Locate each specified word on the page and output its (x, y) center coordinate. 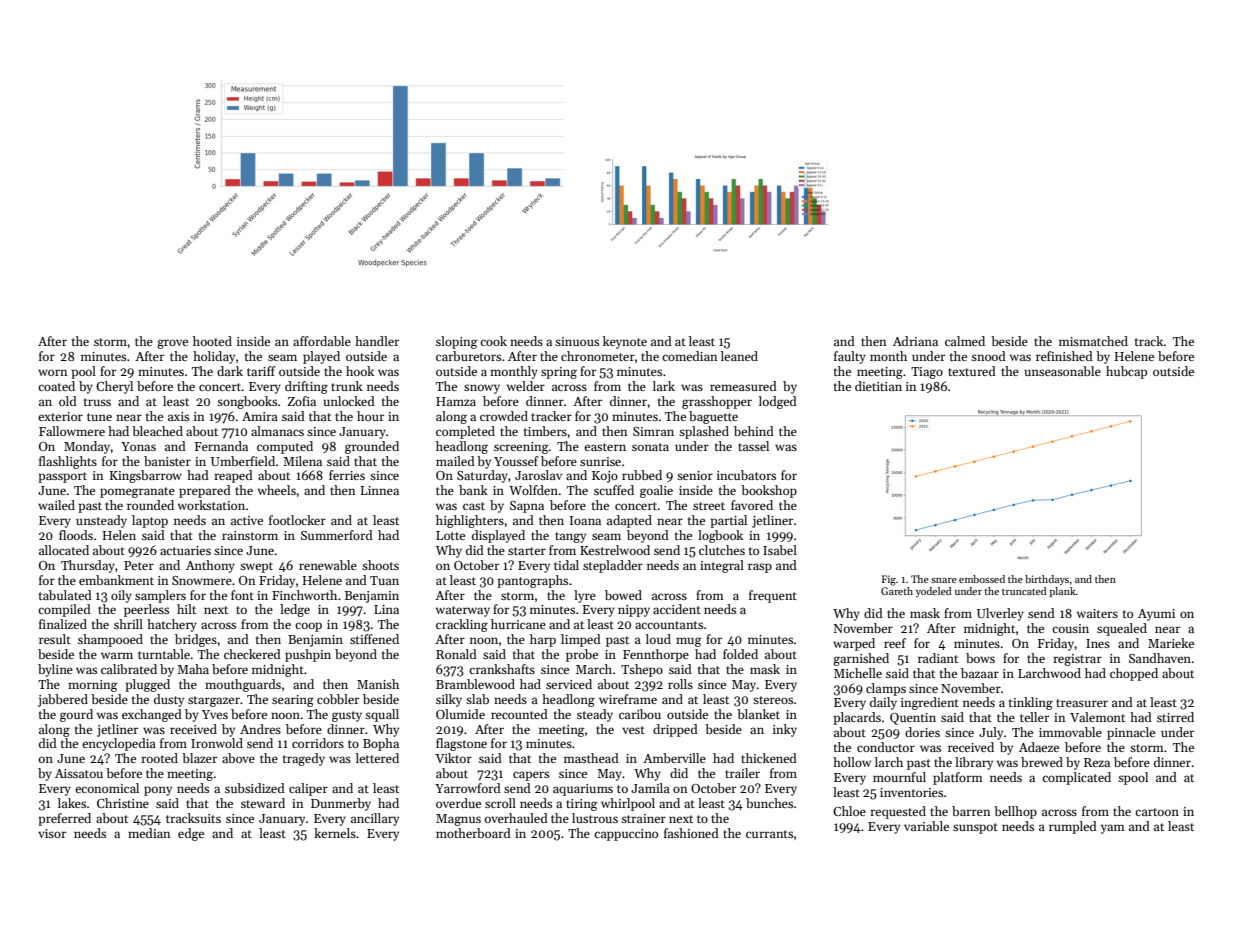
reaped (233, 476)
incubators (746, 475)
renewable (328, 565)
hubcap (1126, 372)
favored (752, 505)
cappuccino (626, 835)
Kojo (605, 477)
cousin (1070, 628)
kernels (335, 833)
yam (1113, 829)
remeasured (743, 386)
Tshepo (642, 670)
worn (52, 372)
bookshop (769, 491)
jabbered (63, 700)
